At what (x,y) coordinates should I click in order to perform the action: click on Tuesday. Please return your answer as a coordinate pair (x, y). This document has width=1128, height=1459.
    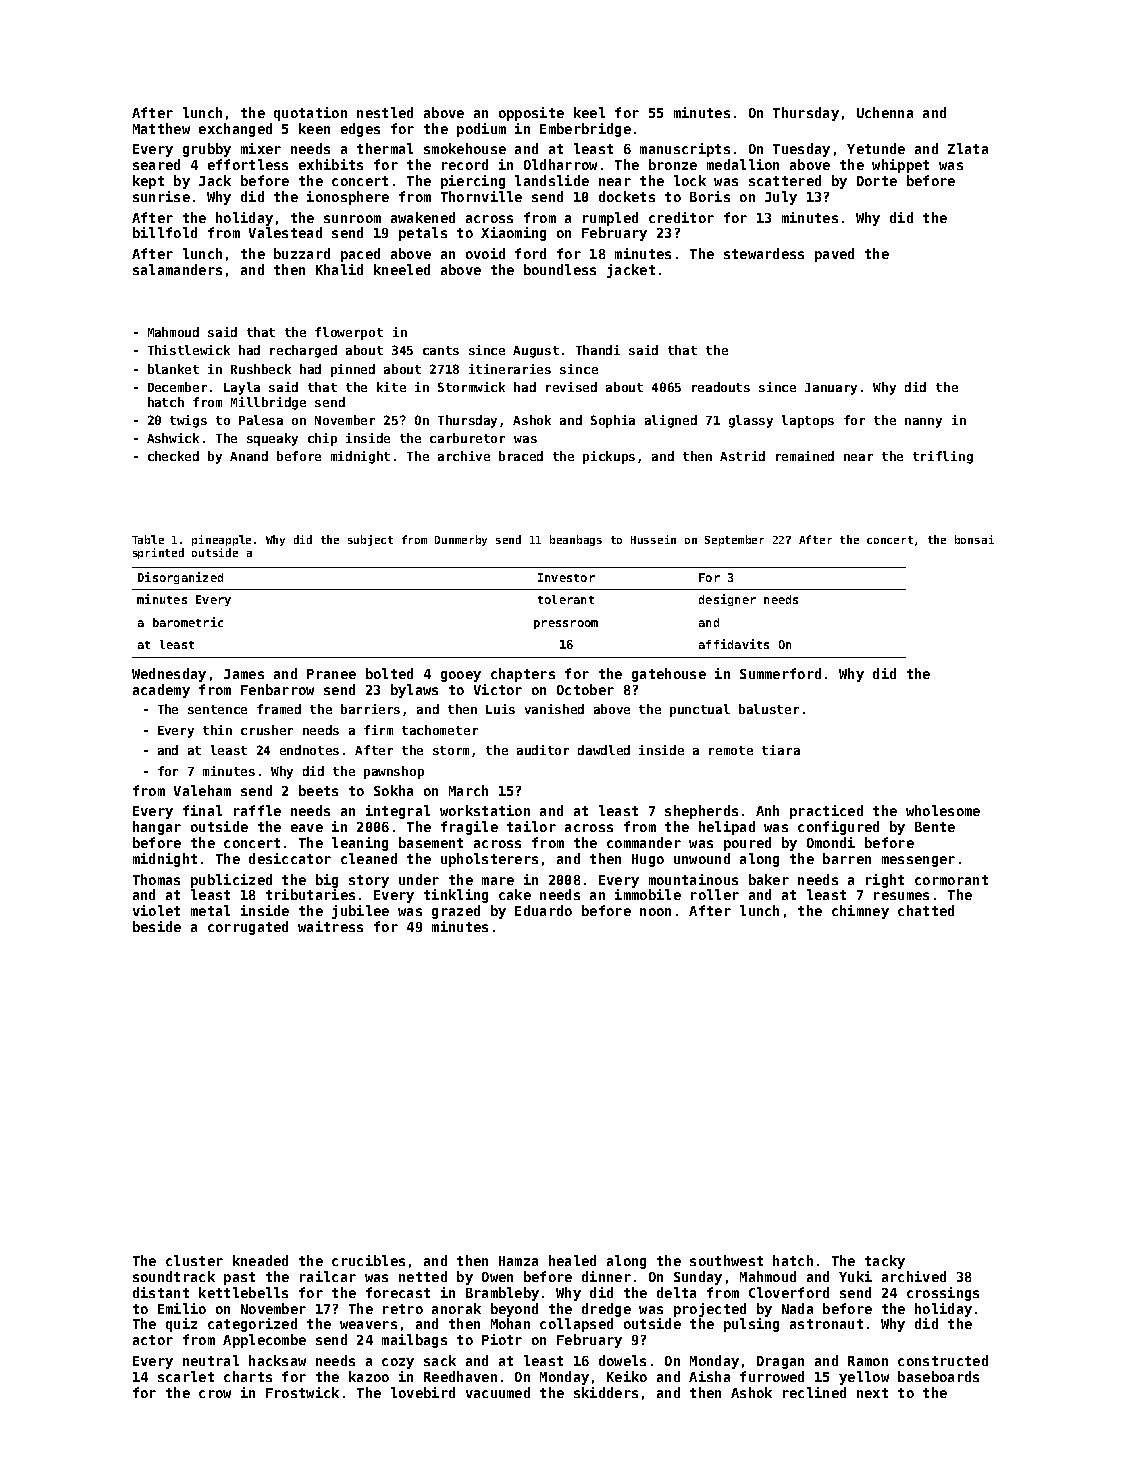
    Looking at the image, I should click on (801, 150).
